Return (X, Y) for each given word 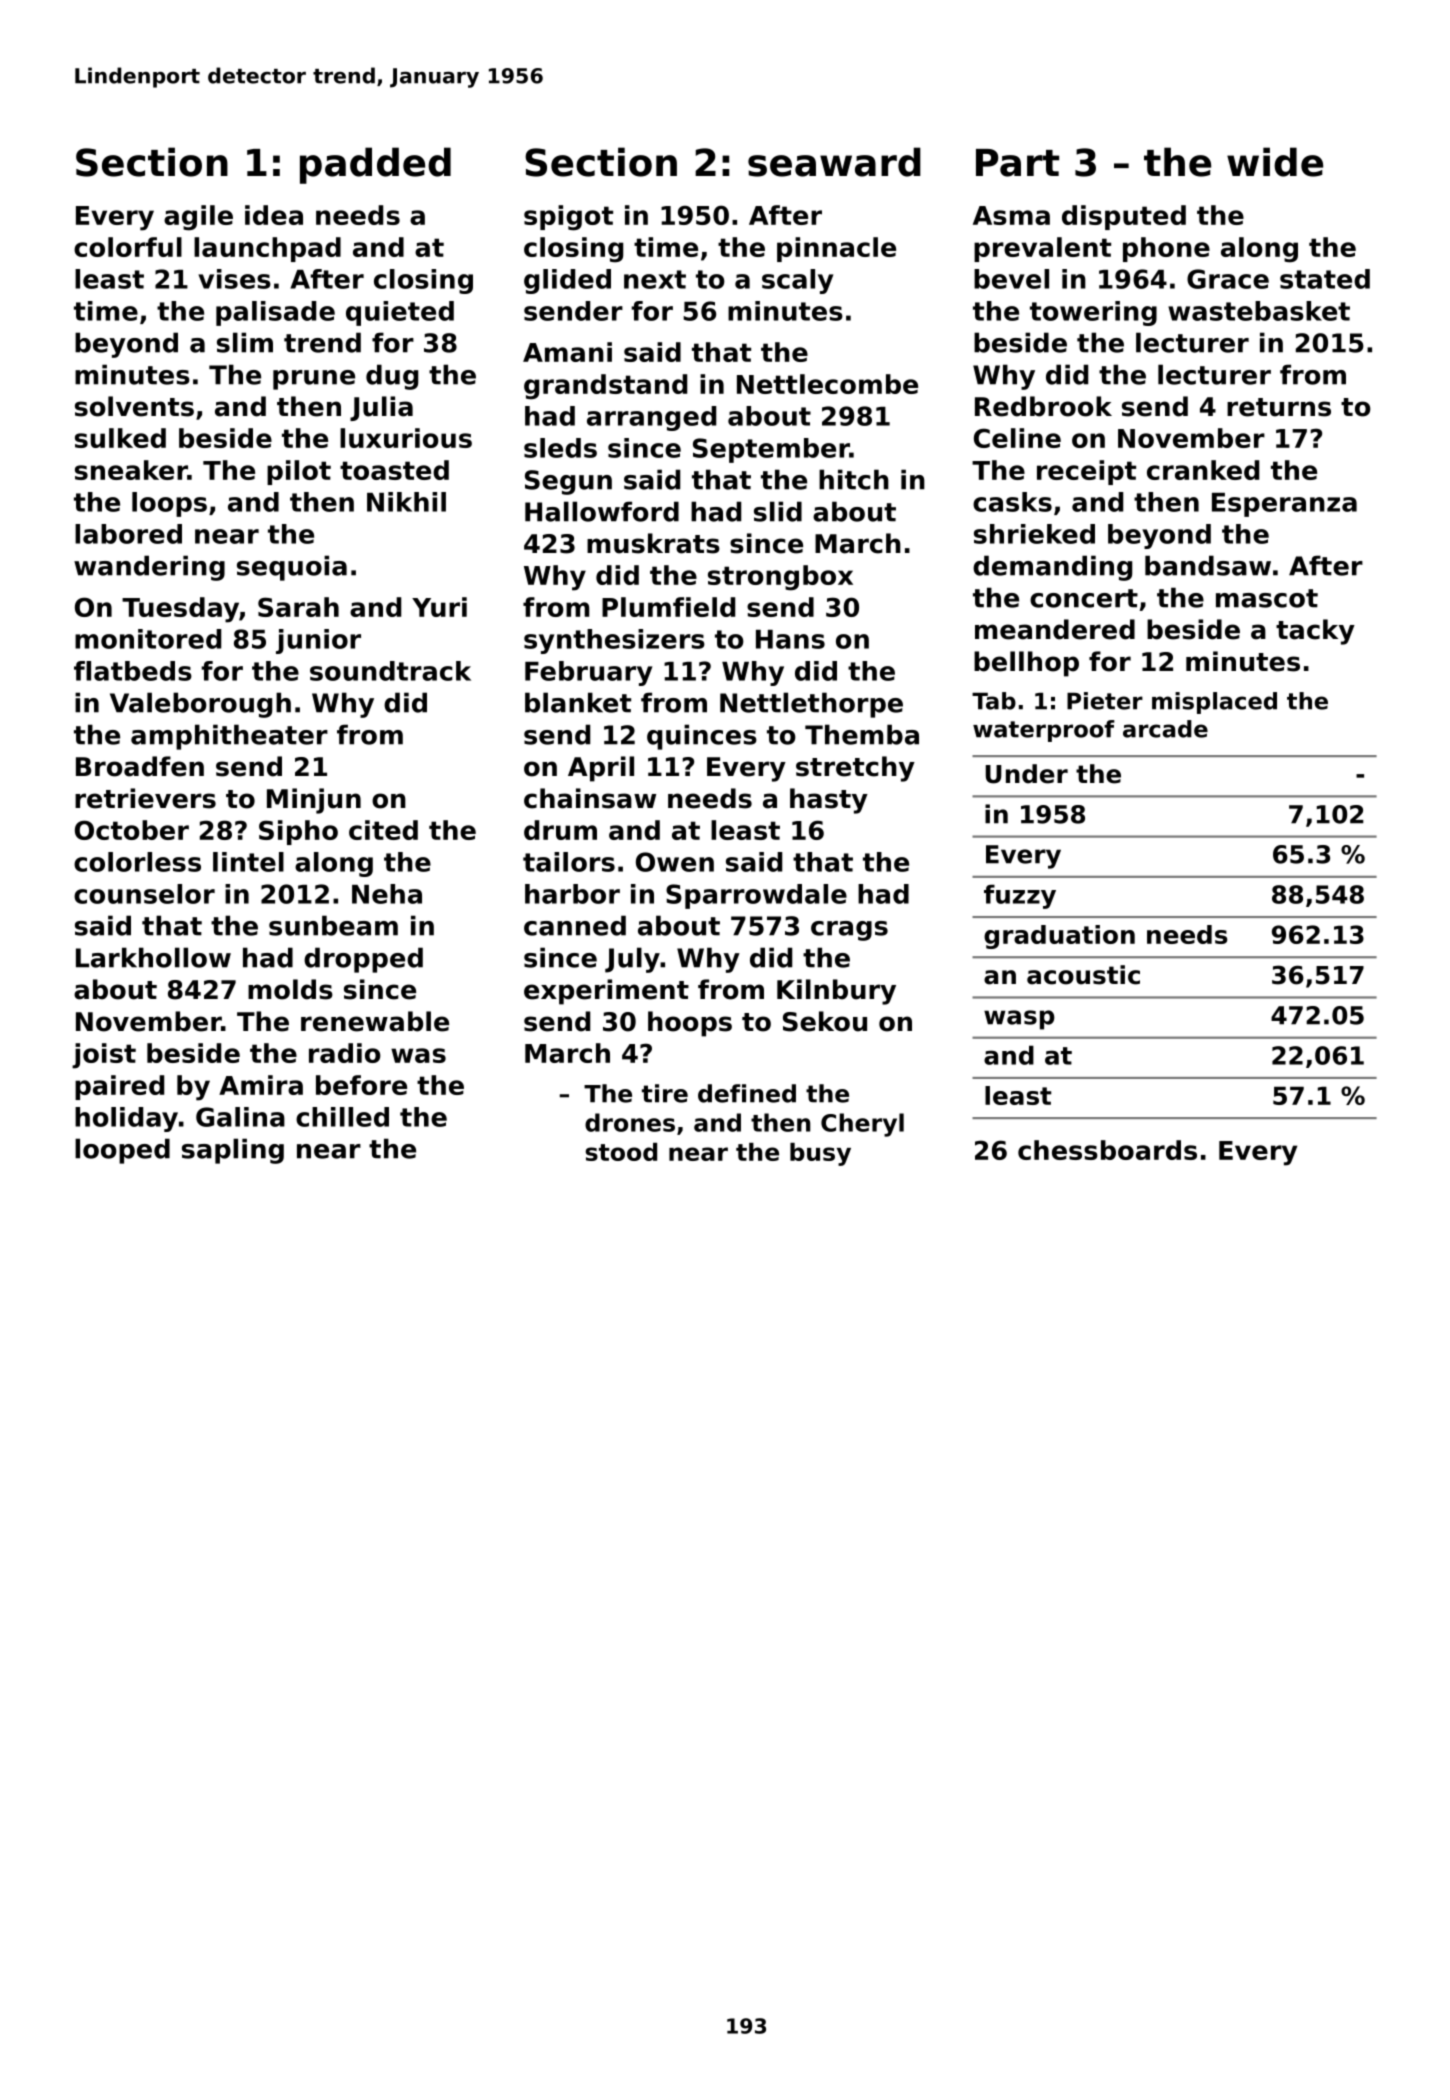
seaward (834, 162)
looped (122, 1151)
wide (1275, 162)
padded (375, 165)
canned (575, 925)
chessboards (1107, 1150)
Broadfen (140, 766)
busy (820, 1154)
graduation (1059, 937)
